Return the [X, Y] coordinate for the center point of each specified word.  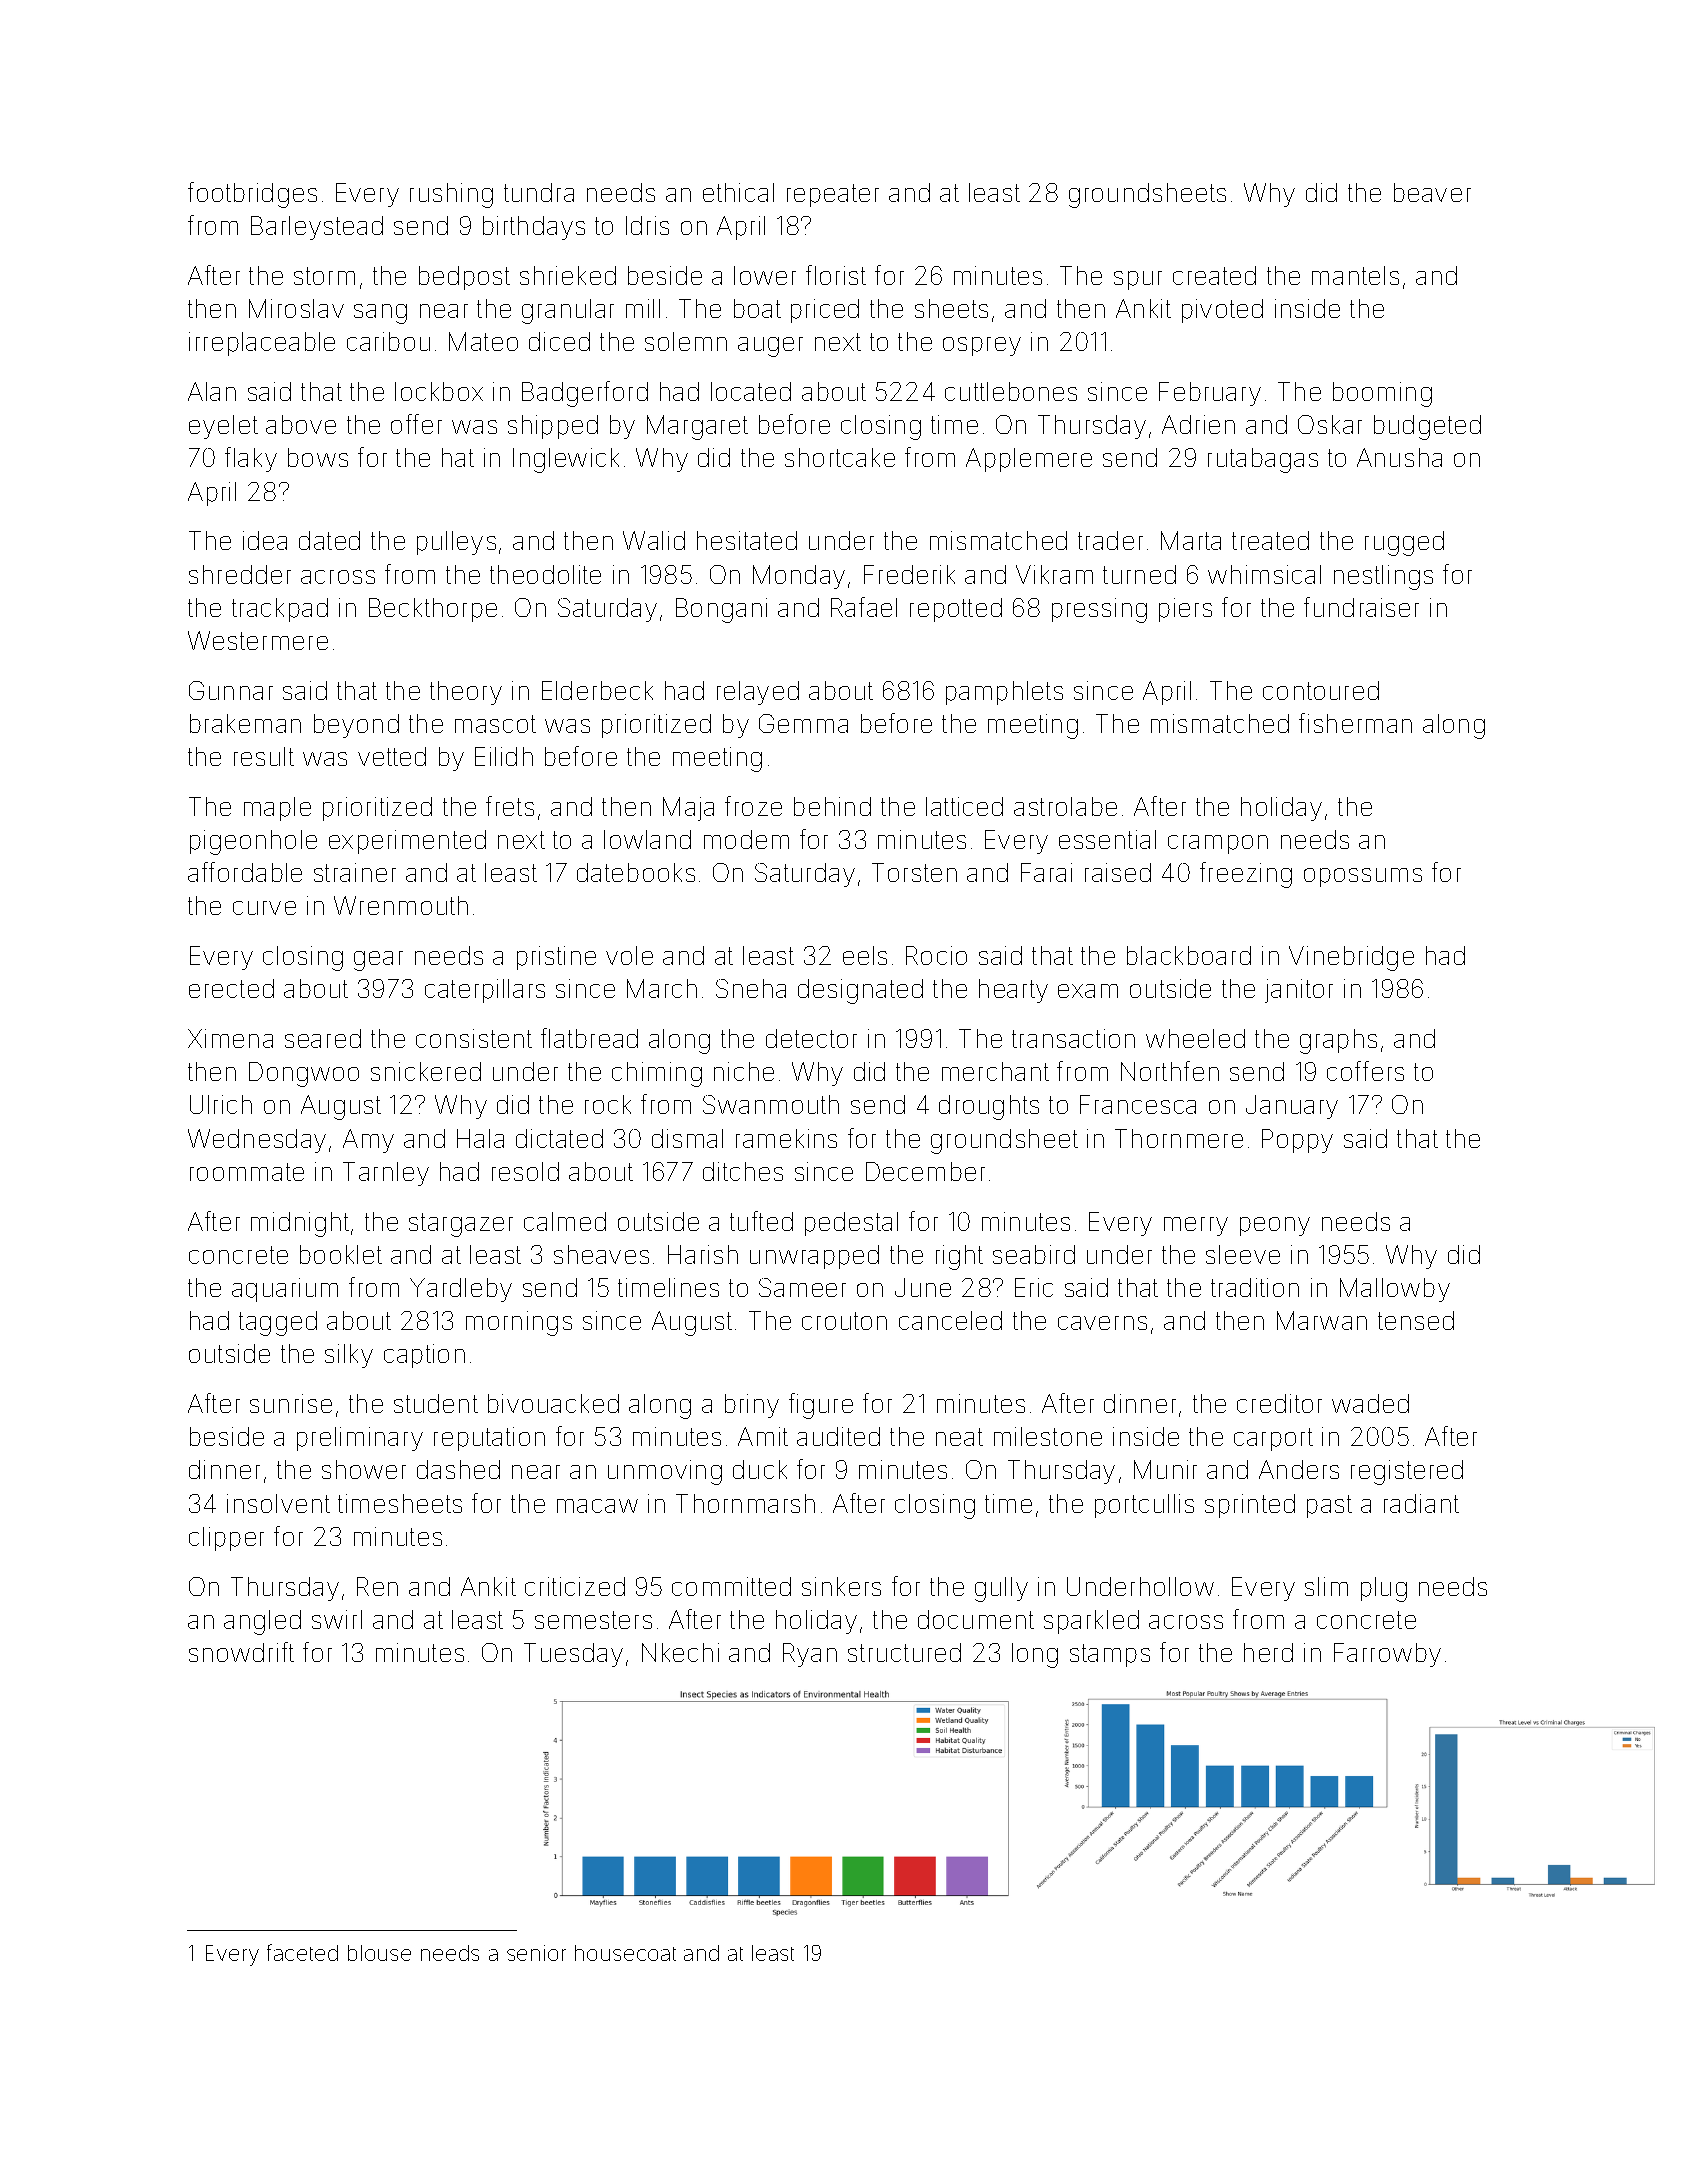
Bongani [721, 610]
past [1329, 1506]
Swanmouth [771, 1104]
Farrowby [1387, 1655]
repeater [833, 195]
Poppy [1297, 1141]
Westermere [258, 640]
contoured [1321, 690]
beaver [1432, 192]
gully [1001, 1589]
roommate [247, 1172]
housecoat [625, 1953]
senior [536, 1953]
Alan [212, 391]
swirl [337, 1619]
